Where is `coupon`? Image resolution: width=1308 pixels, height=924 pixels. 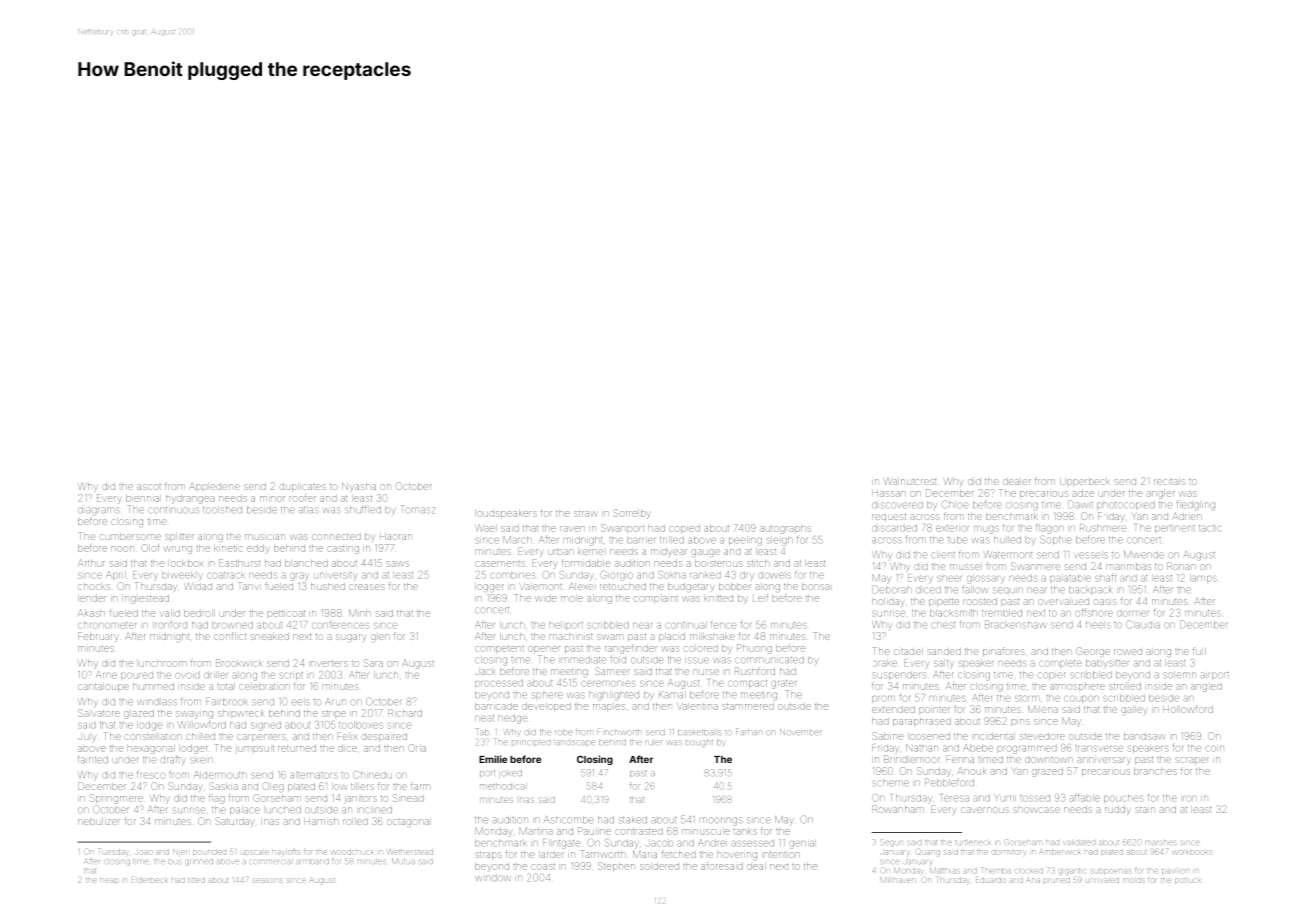
coupon is located at coordinates (1081, 698).
